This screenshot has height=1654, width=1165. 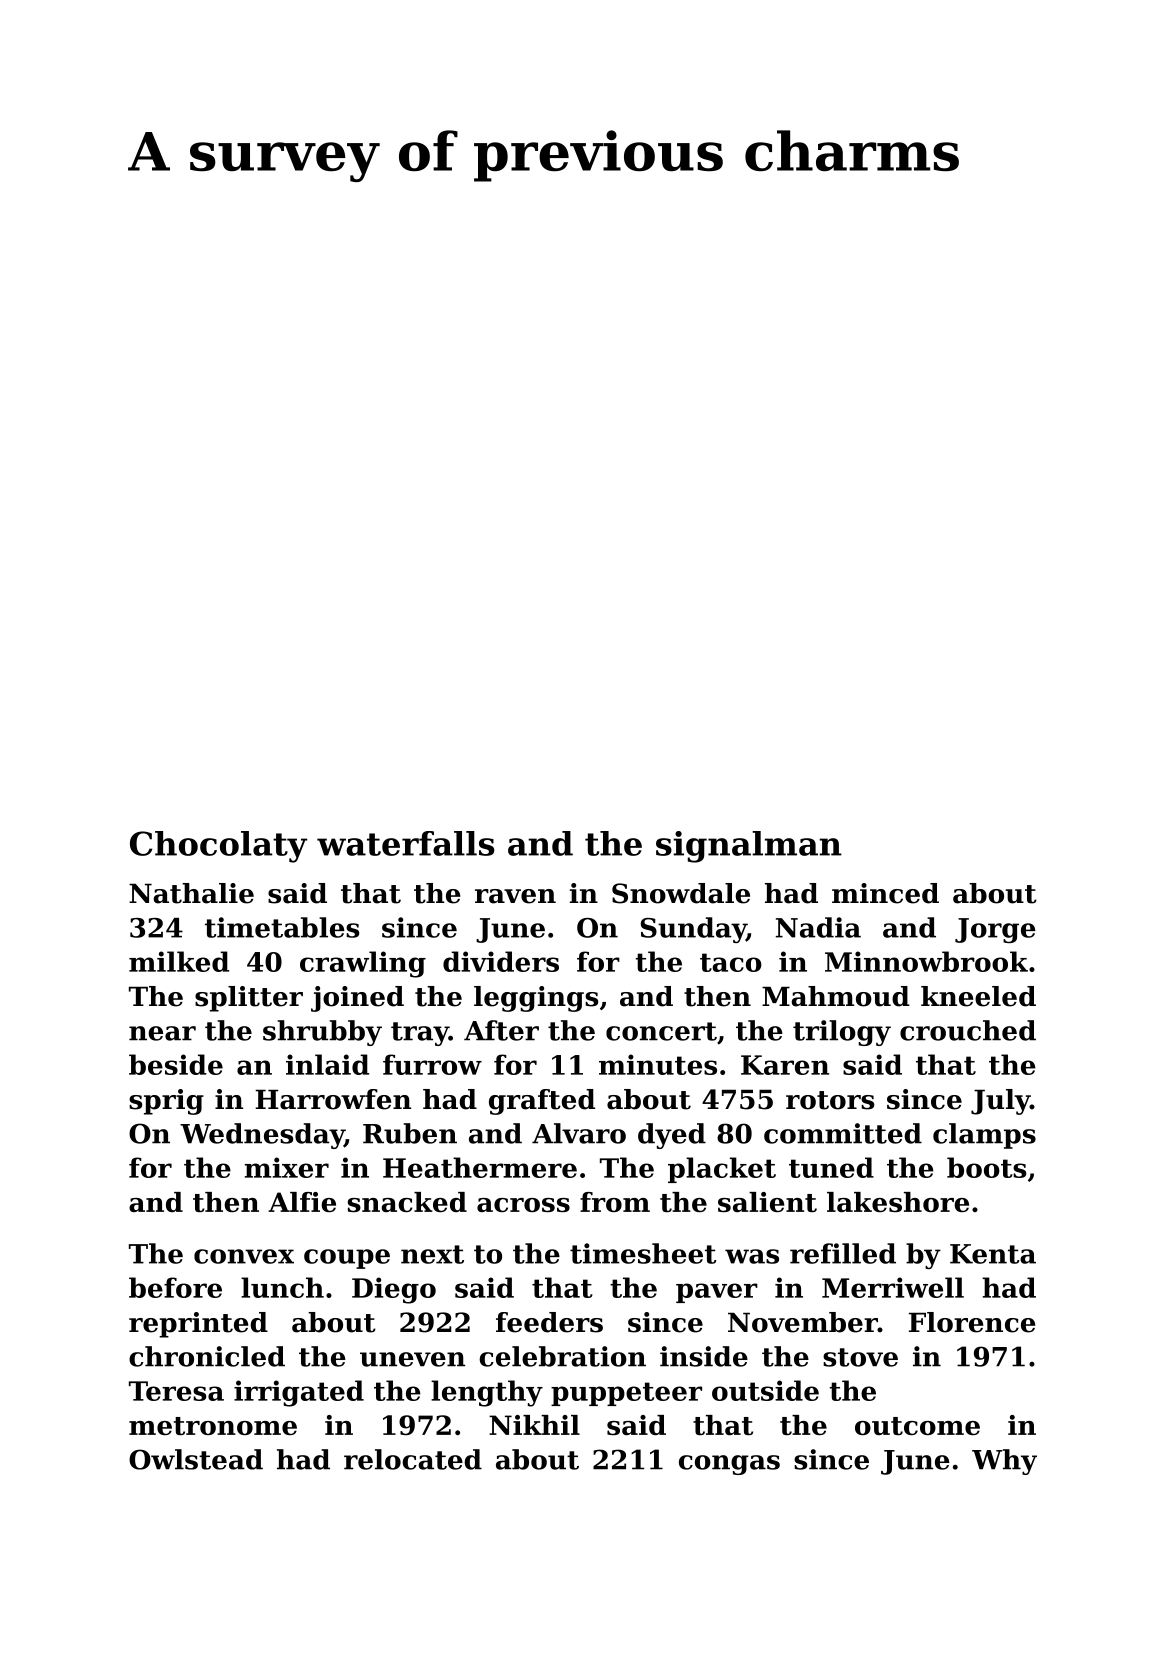 I want to click on committed, so click(x=843, y=1133).
